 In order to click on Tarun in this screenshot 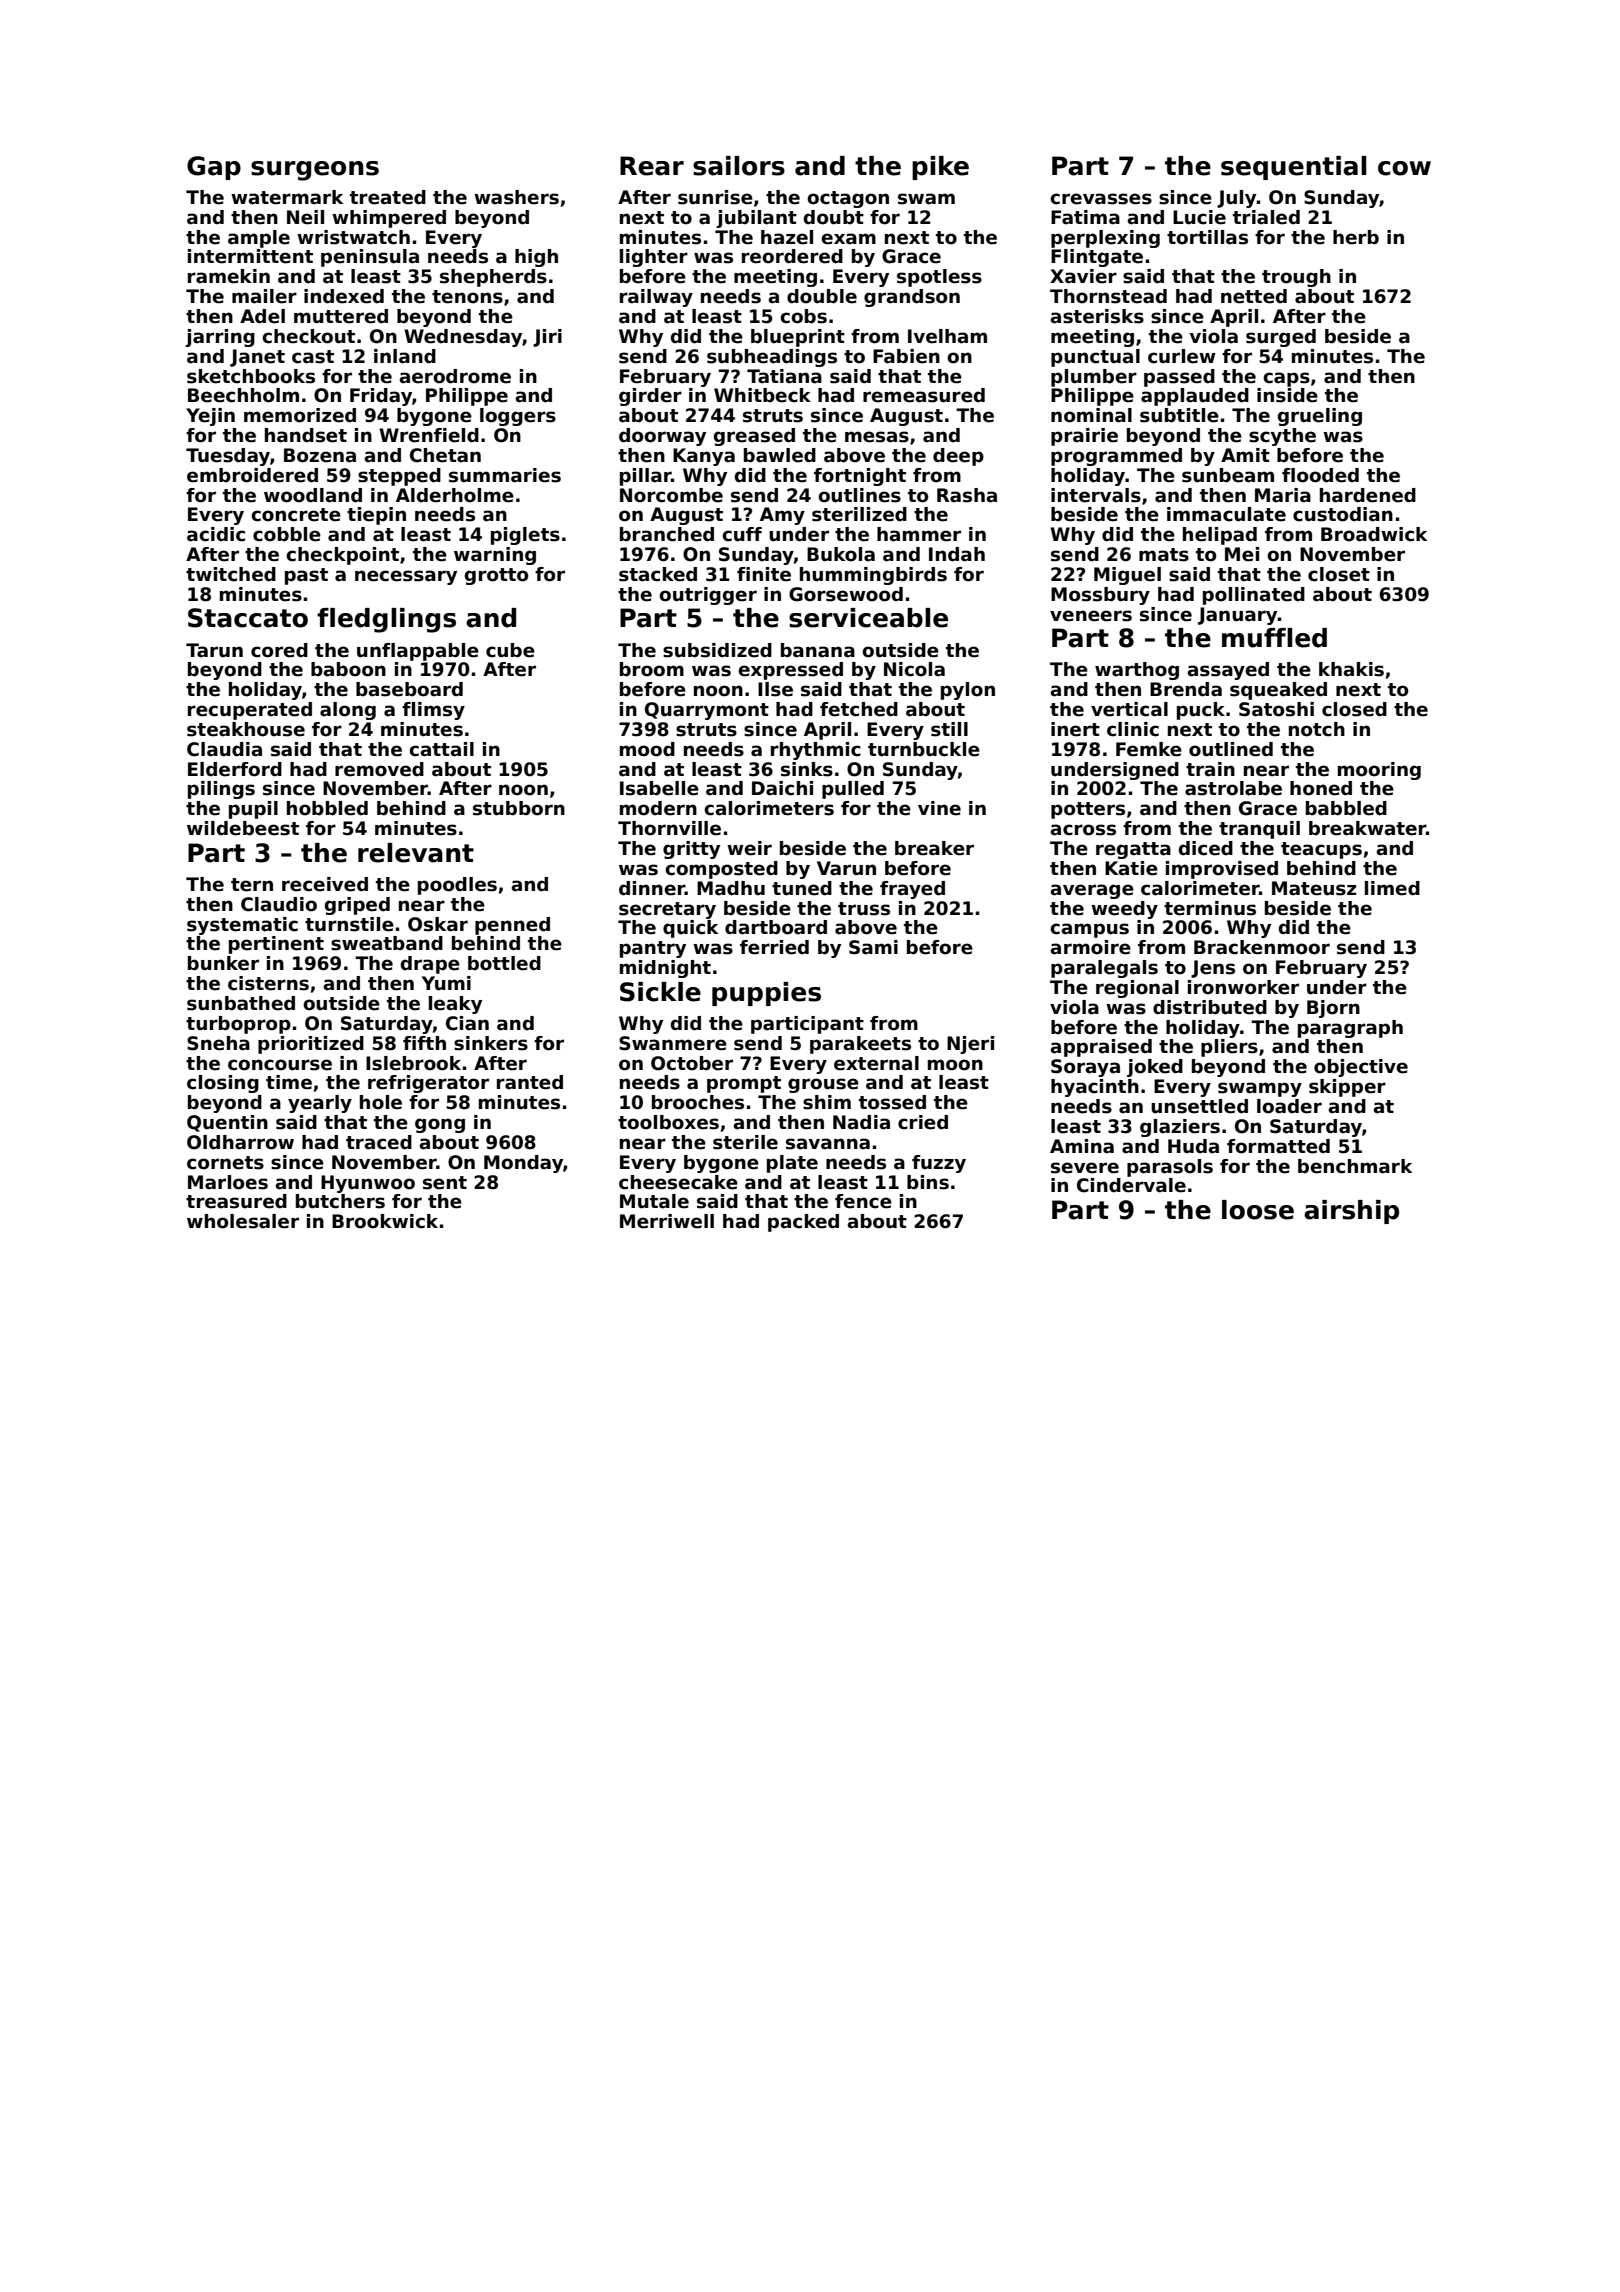, I will do `click(214, 650)`.
